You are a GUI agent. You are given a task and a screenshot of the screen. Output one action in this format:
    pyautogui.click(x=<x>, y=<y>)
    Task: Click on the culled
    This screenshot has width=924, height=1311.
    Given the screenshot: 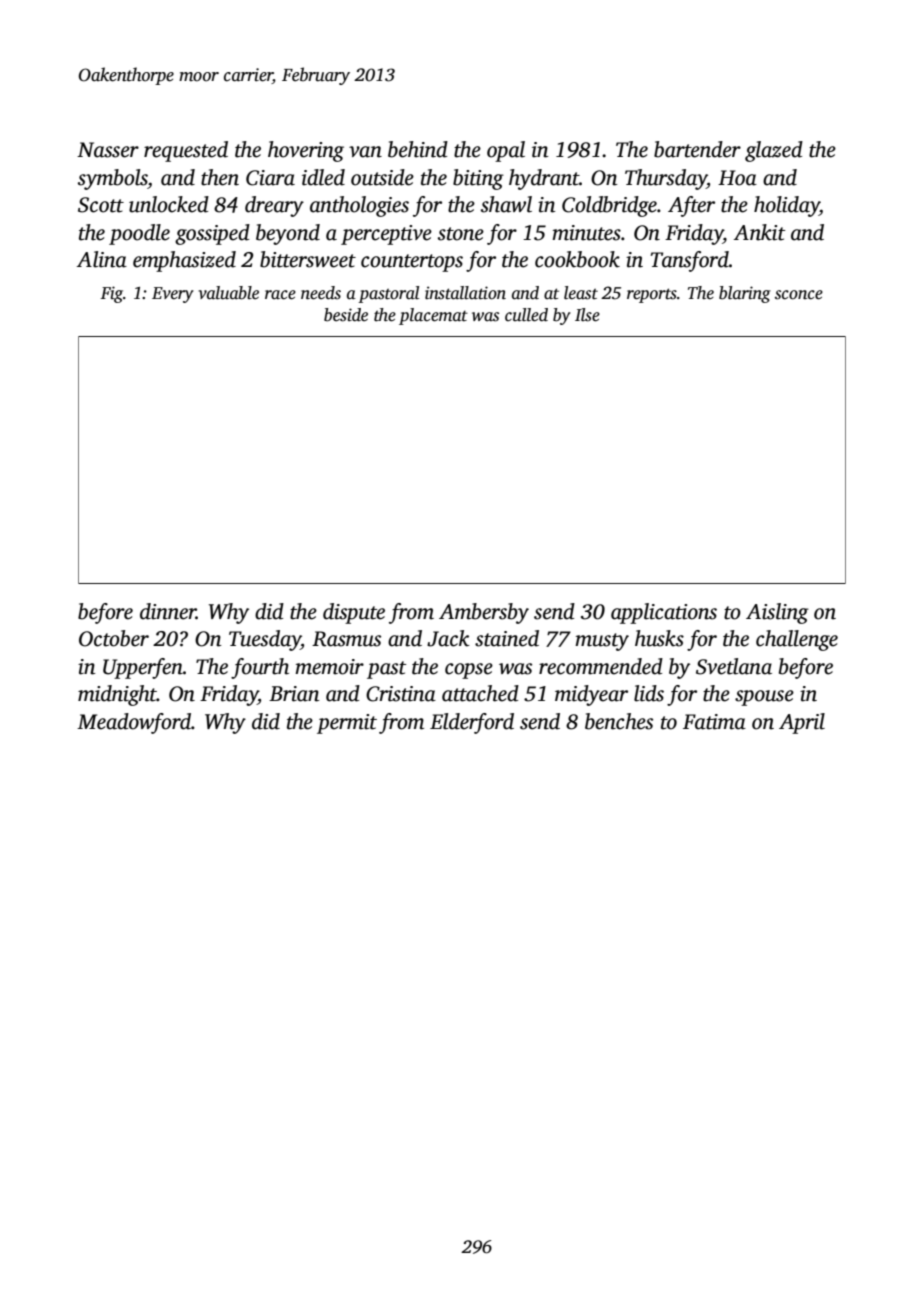 What is the action you would take?
    pyautogui.click(x=526, y=315)
